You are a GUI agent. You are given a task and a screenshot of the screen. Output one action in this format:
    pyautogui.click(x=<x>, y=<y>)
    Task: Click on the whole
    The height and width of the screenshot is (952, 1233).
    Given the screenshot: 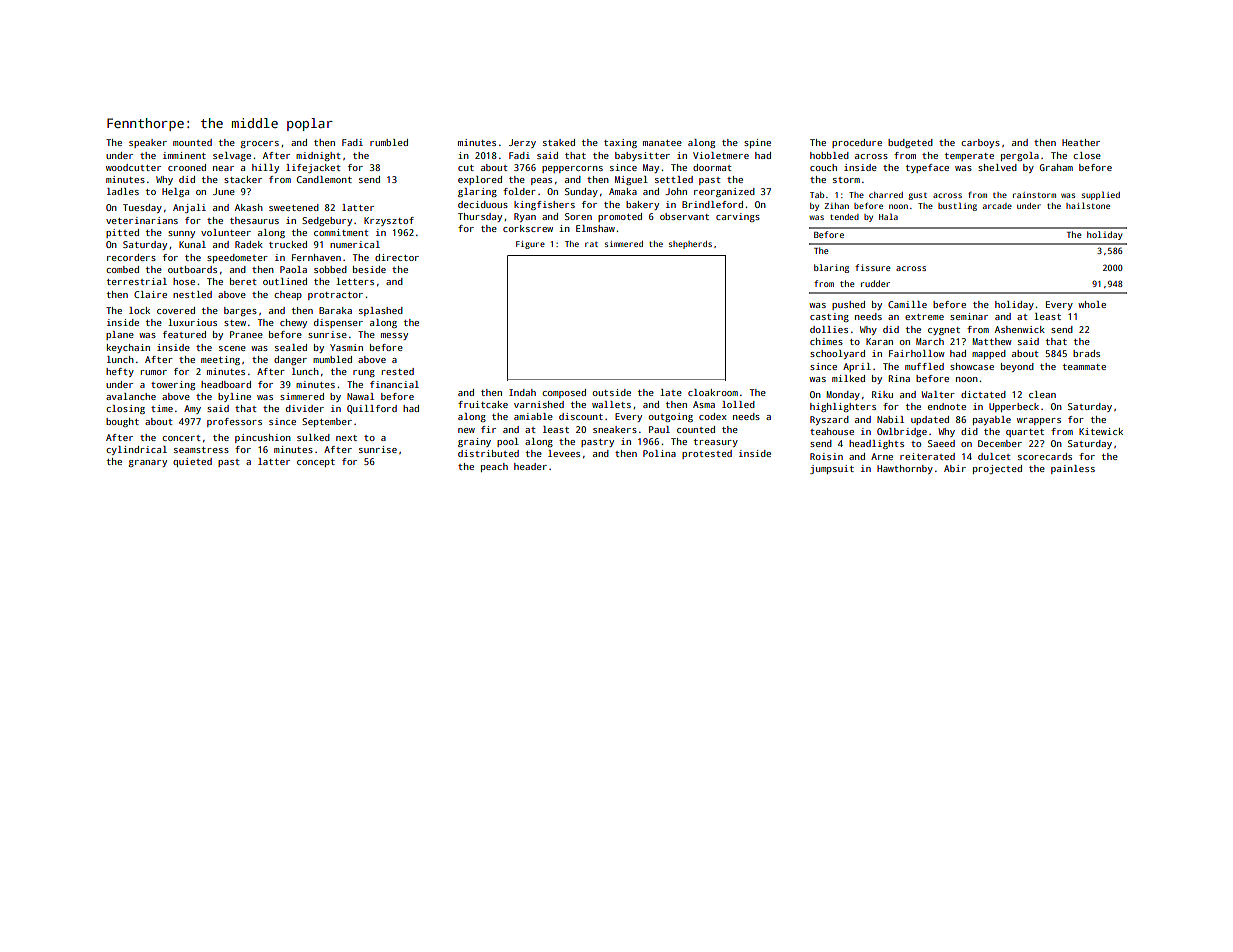 What is the action you would take?
    pyautogui.click(x=1092, y=304)
